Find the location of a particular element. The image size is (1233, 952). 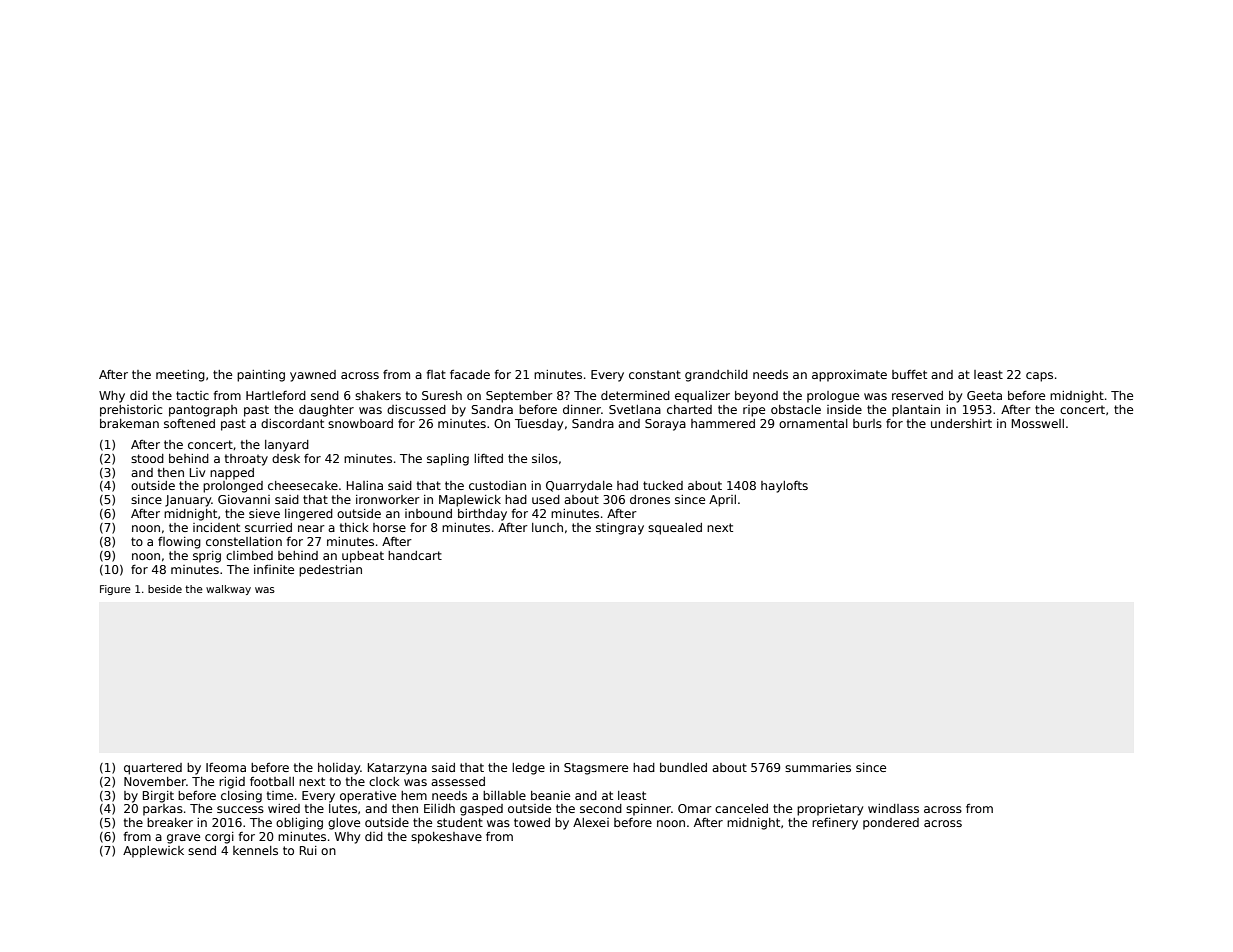

infinite is located at coordinates (274, 569).
